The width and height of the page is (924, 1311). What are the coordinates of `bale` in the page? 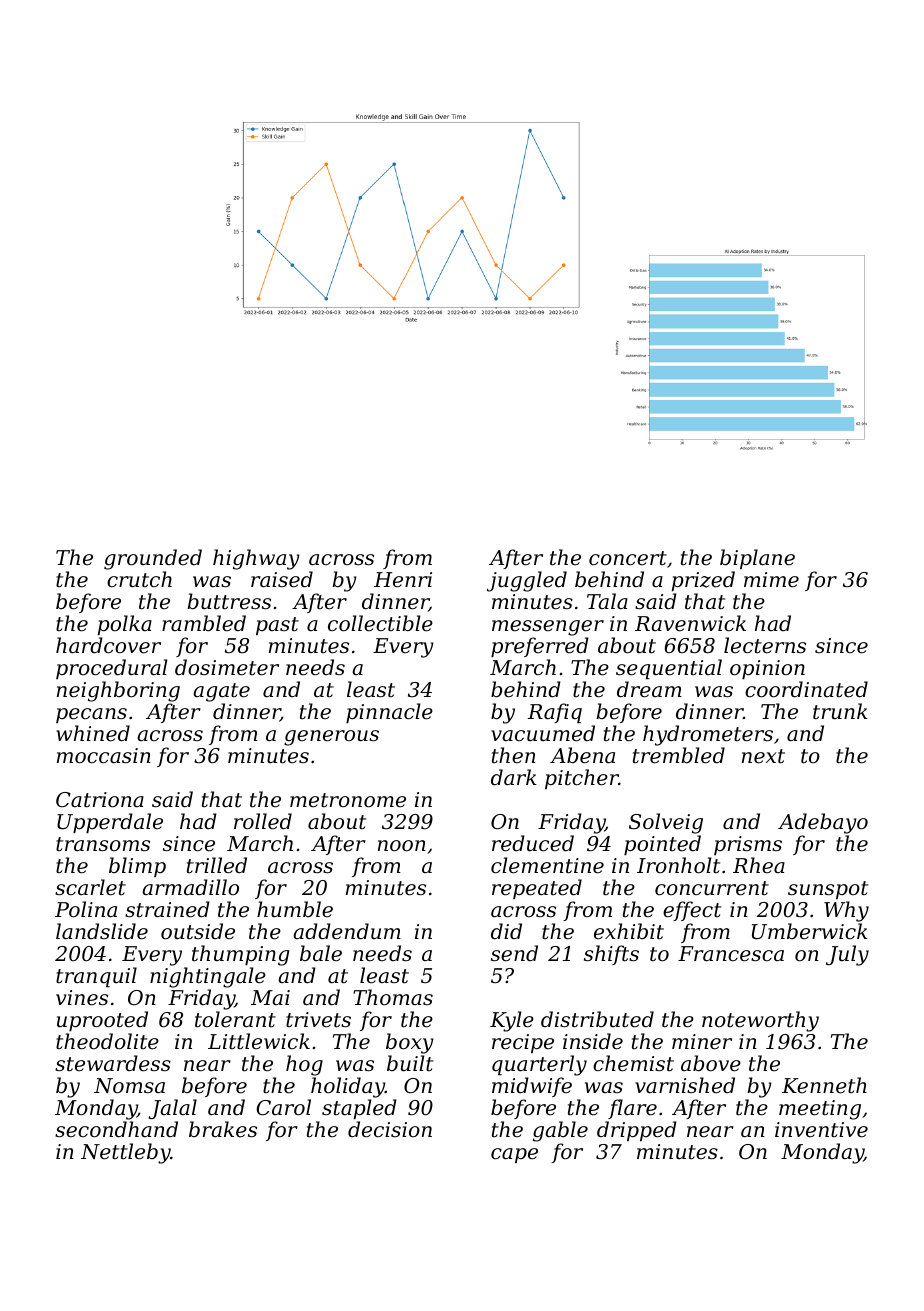 It's located at (321, 953).
